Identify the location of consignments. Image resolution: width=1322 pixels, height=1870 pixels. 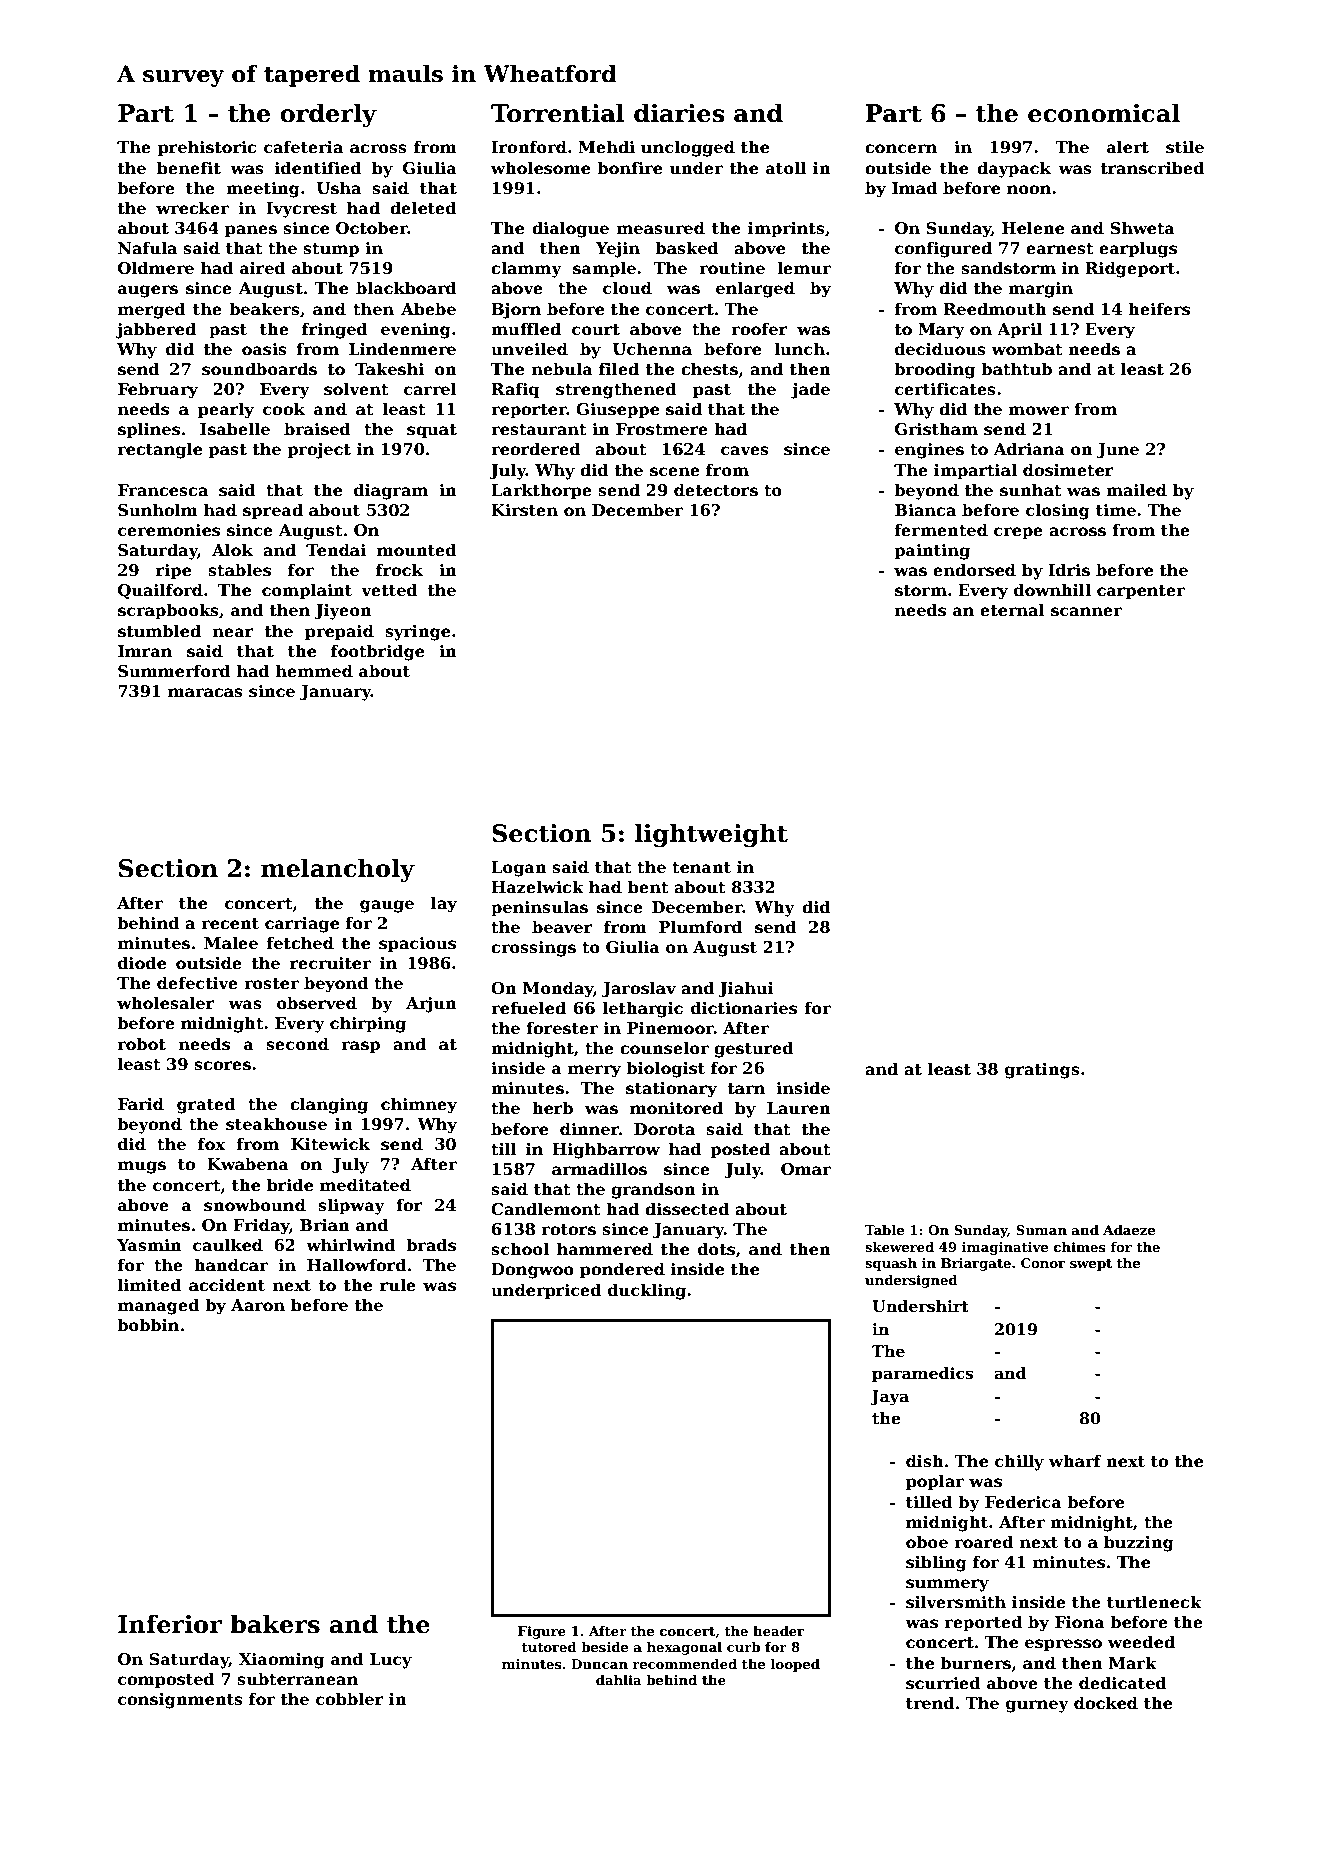
(180, 1701).
